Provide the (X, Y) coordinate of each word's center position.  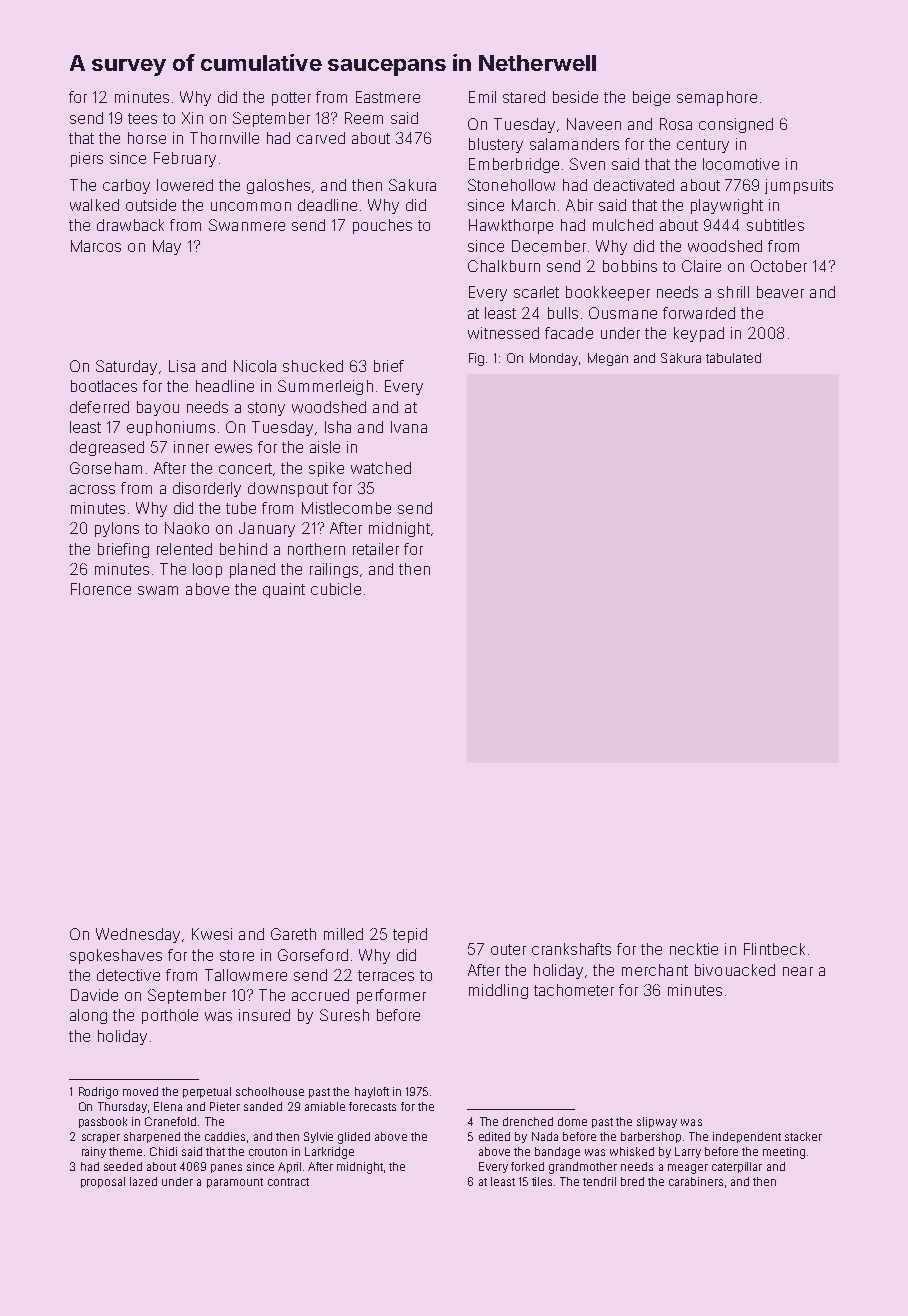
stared (524, 97)
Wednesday (138, 935)
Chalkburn (504, 266)
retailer (376, 549)
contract (288, 1182)
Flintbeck (774, 949)
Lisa (182, 366)
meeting (784, 1153)
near (798, 971)
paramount (235, 1183)
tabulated (733, 358)
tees (142, 118)
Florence (101, 589)
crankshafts (571, 949)
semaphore (717, 98)
